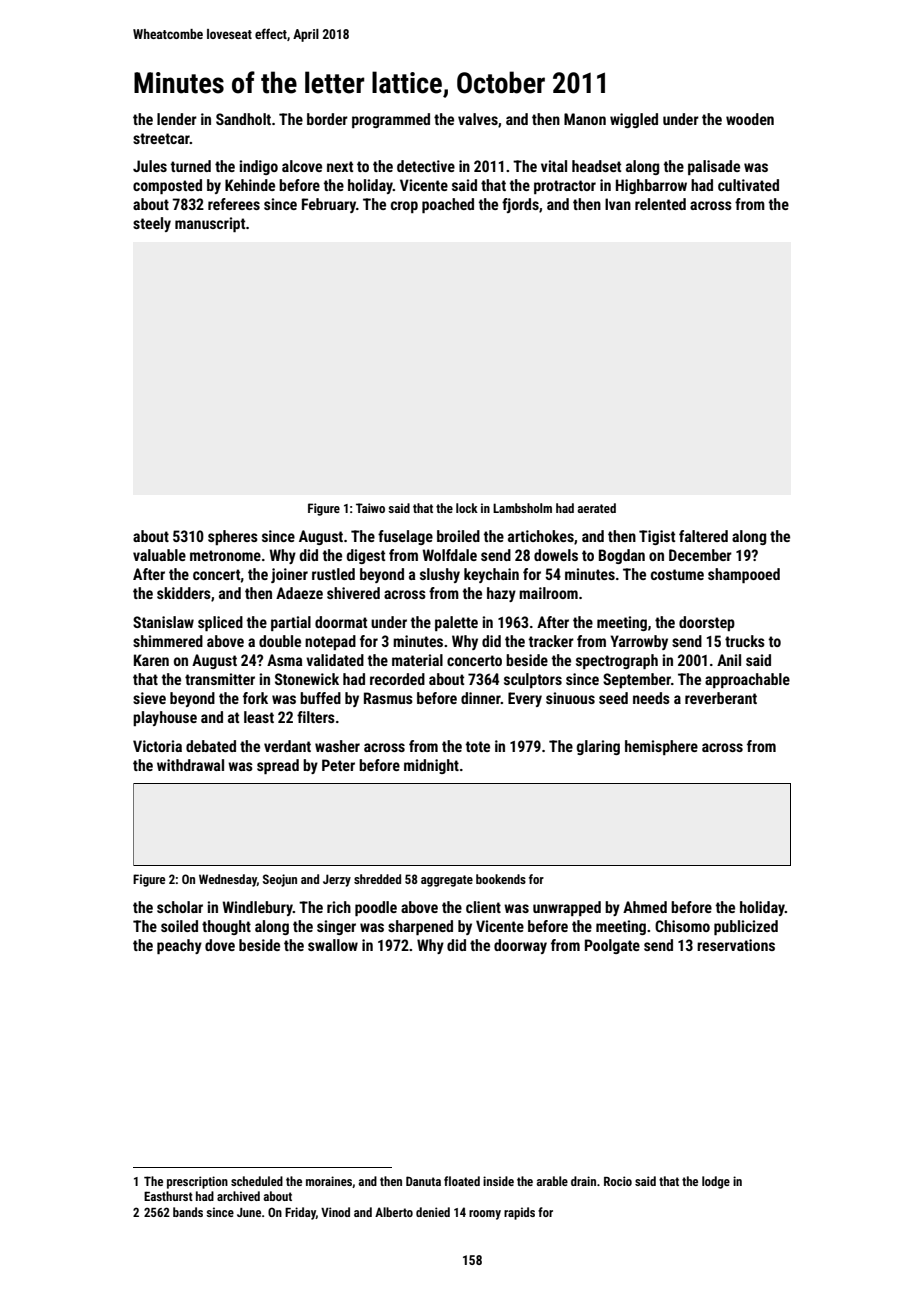 The height and width of the screenshot is (1314, 924). What do you see at coordinates (645, 907) in the screenshot?
I see `Ahmed` at bounding box center [645, 907].
